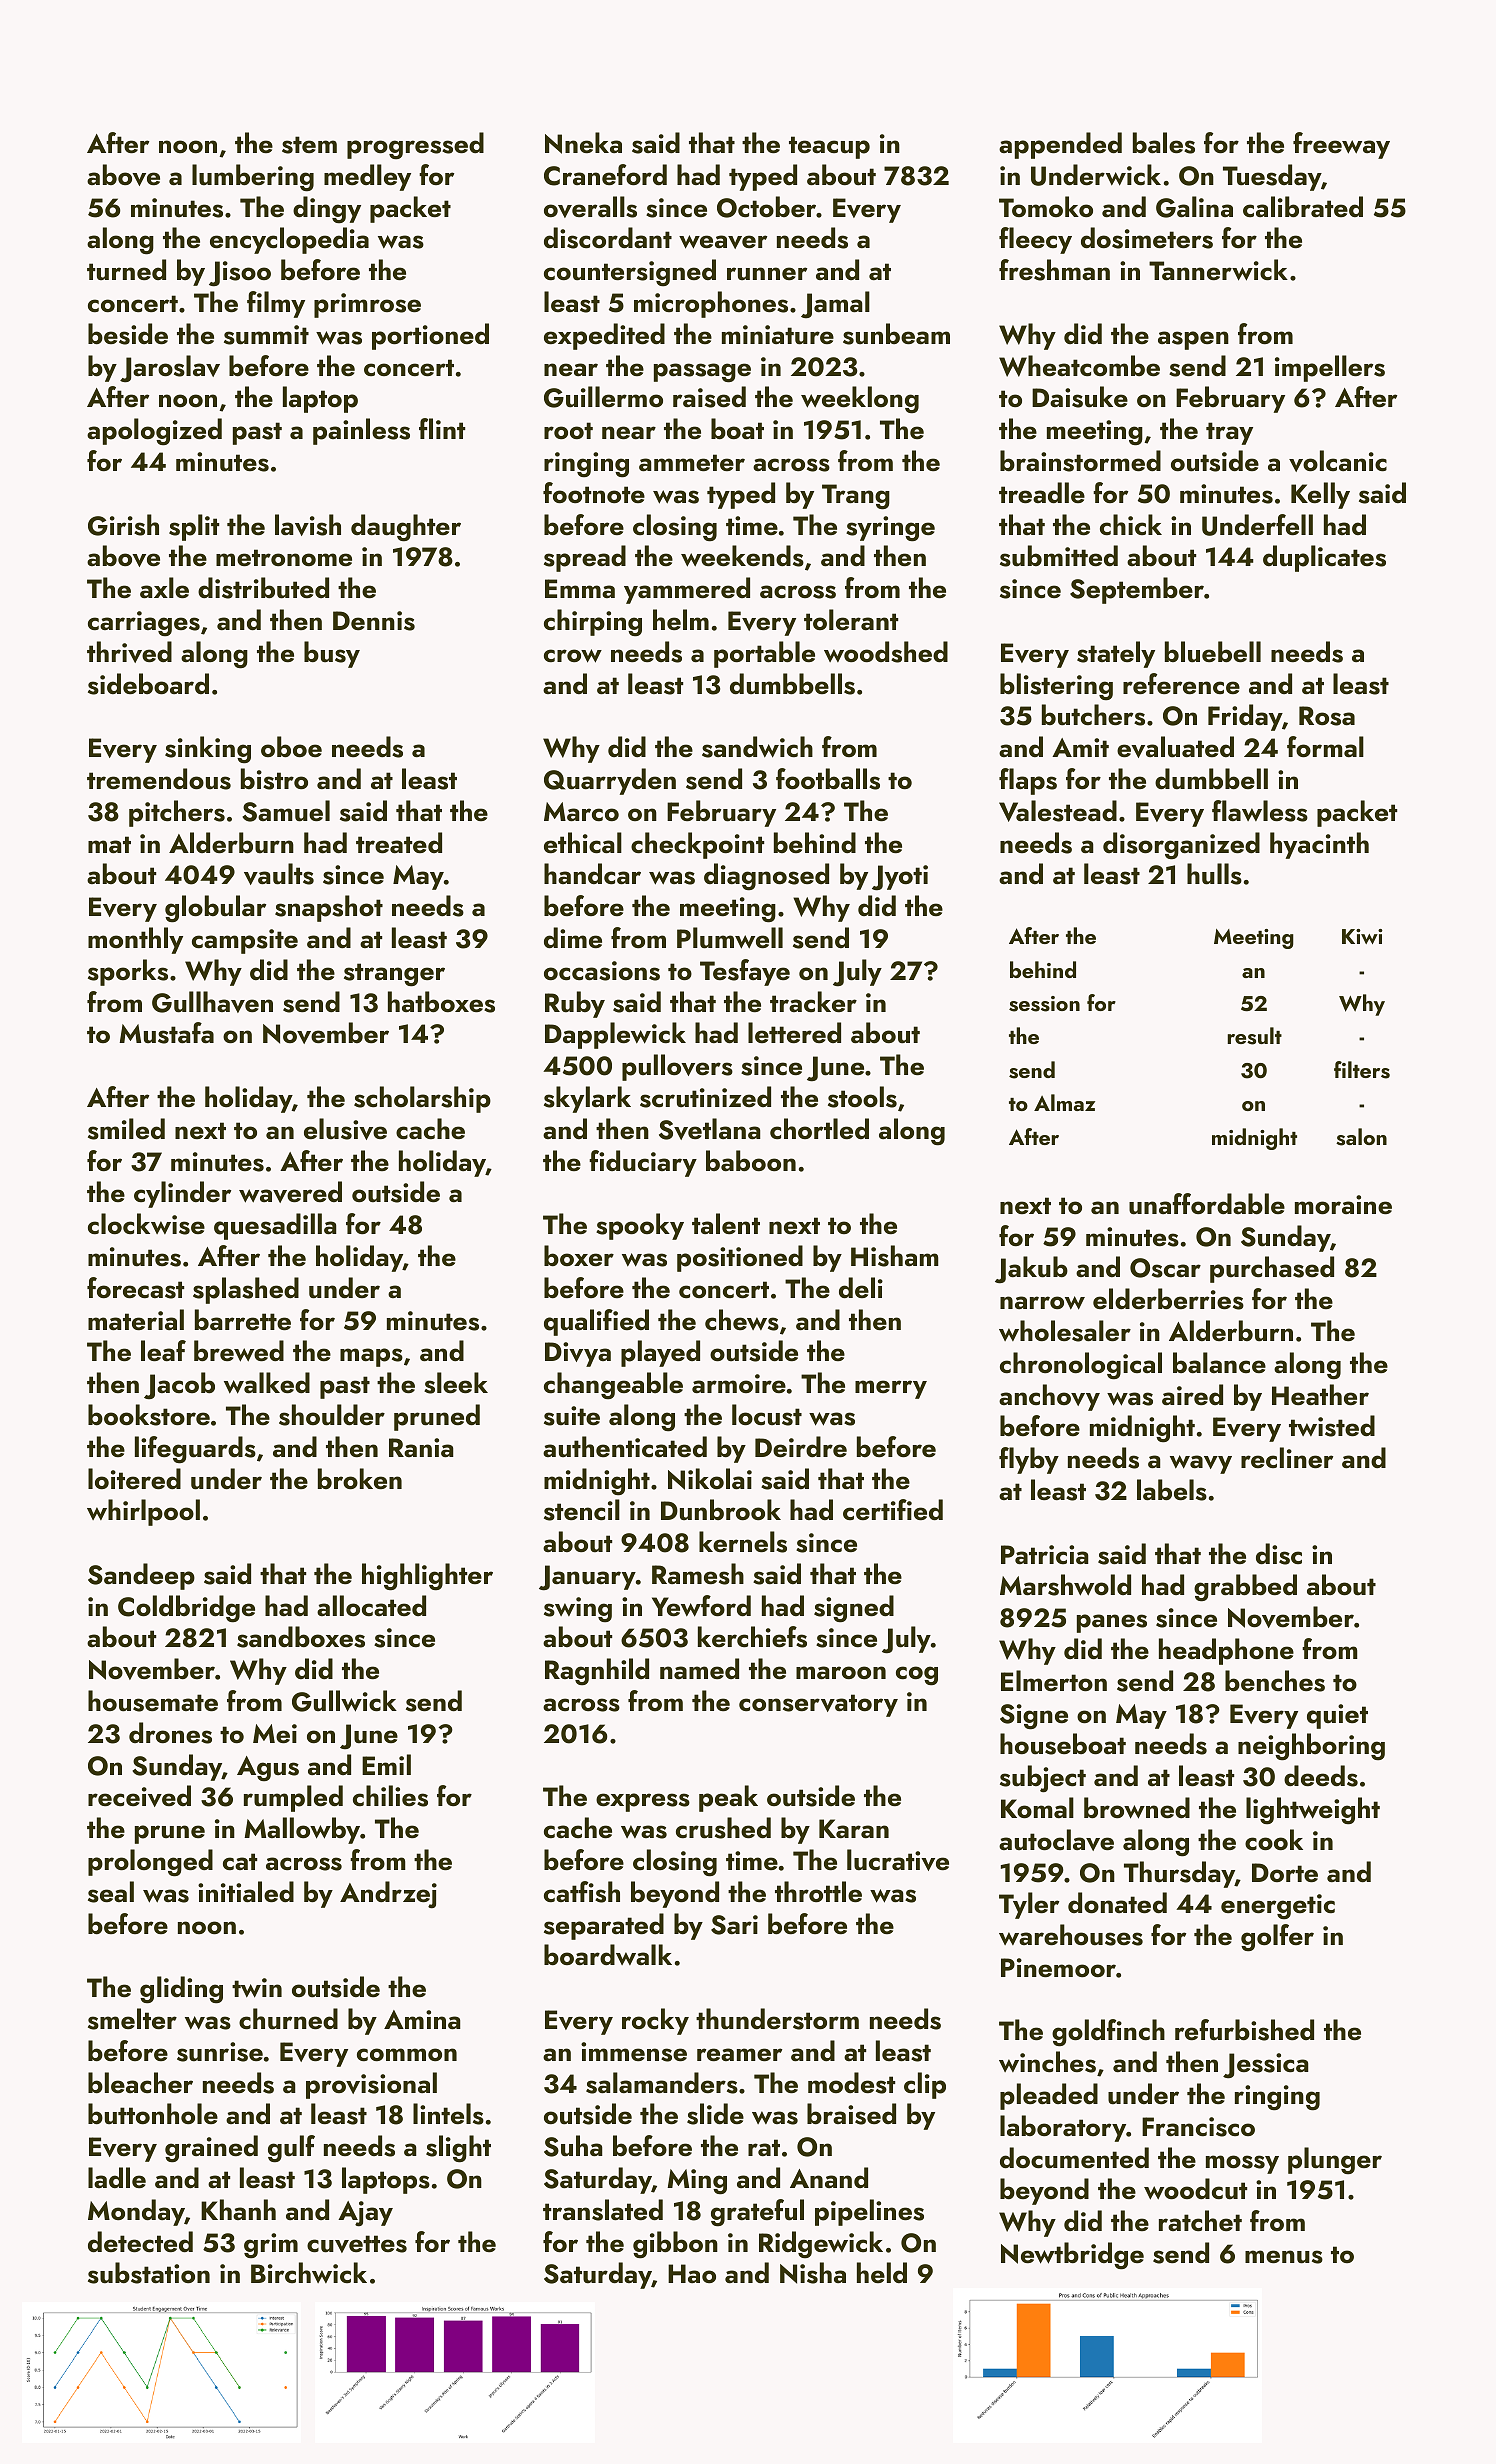  What do you see at coordinates (1341, 145) in the image?
I see `freeway` at bounding box center [1341, 145].
